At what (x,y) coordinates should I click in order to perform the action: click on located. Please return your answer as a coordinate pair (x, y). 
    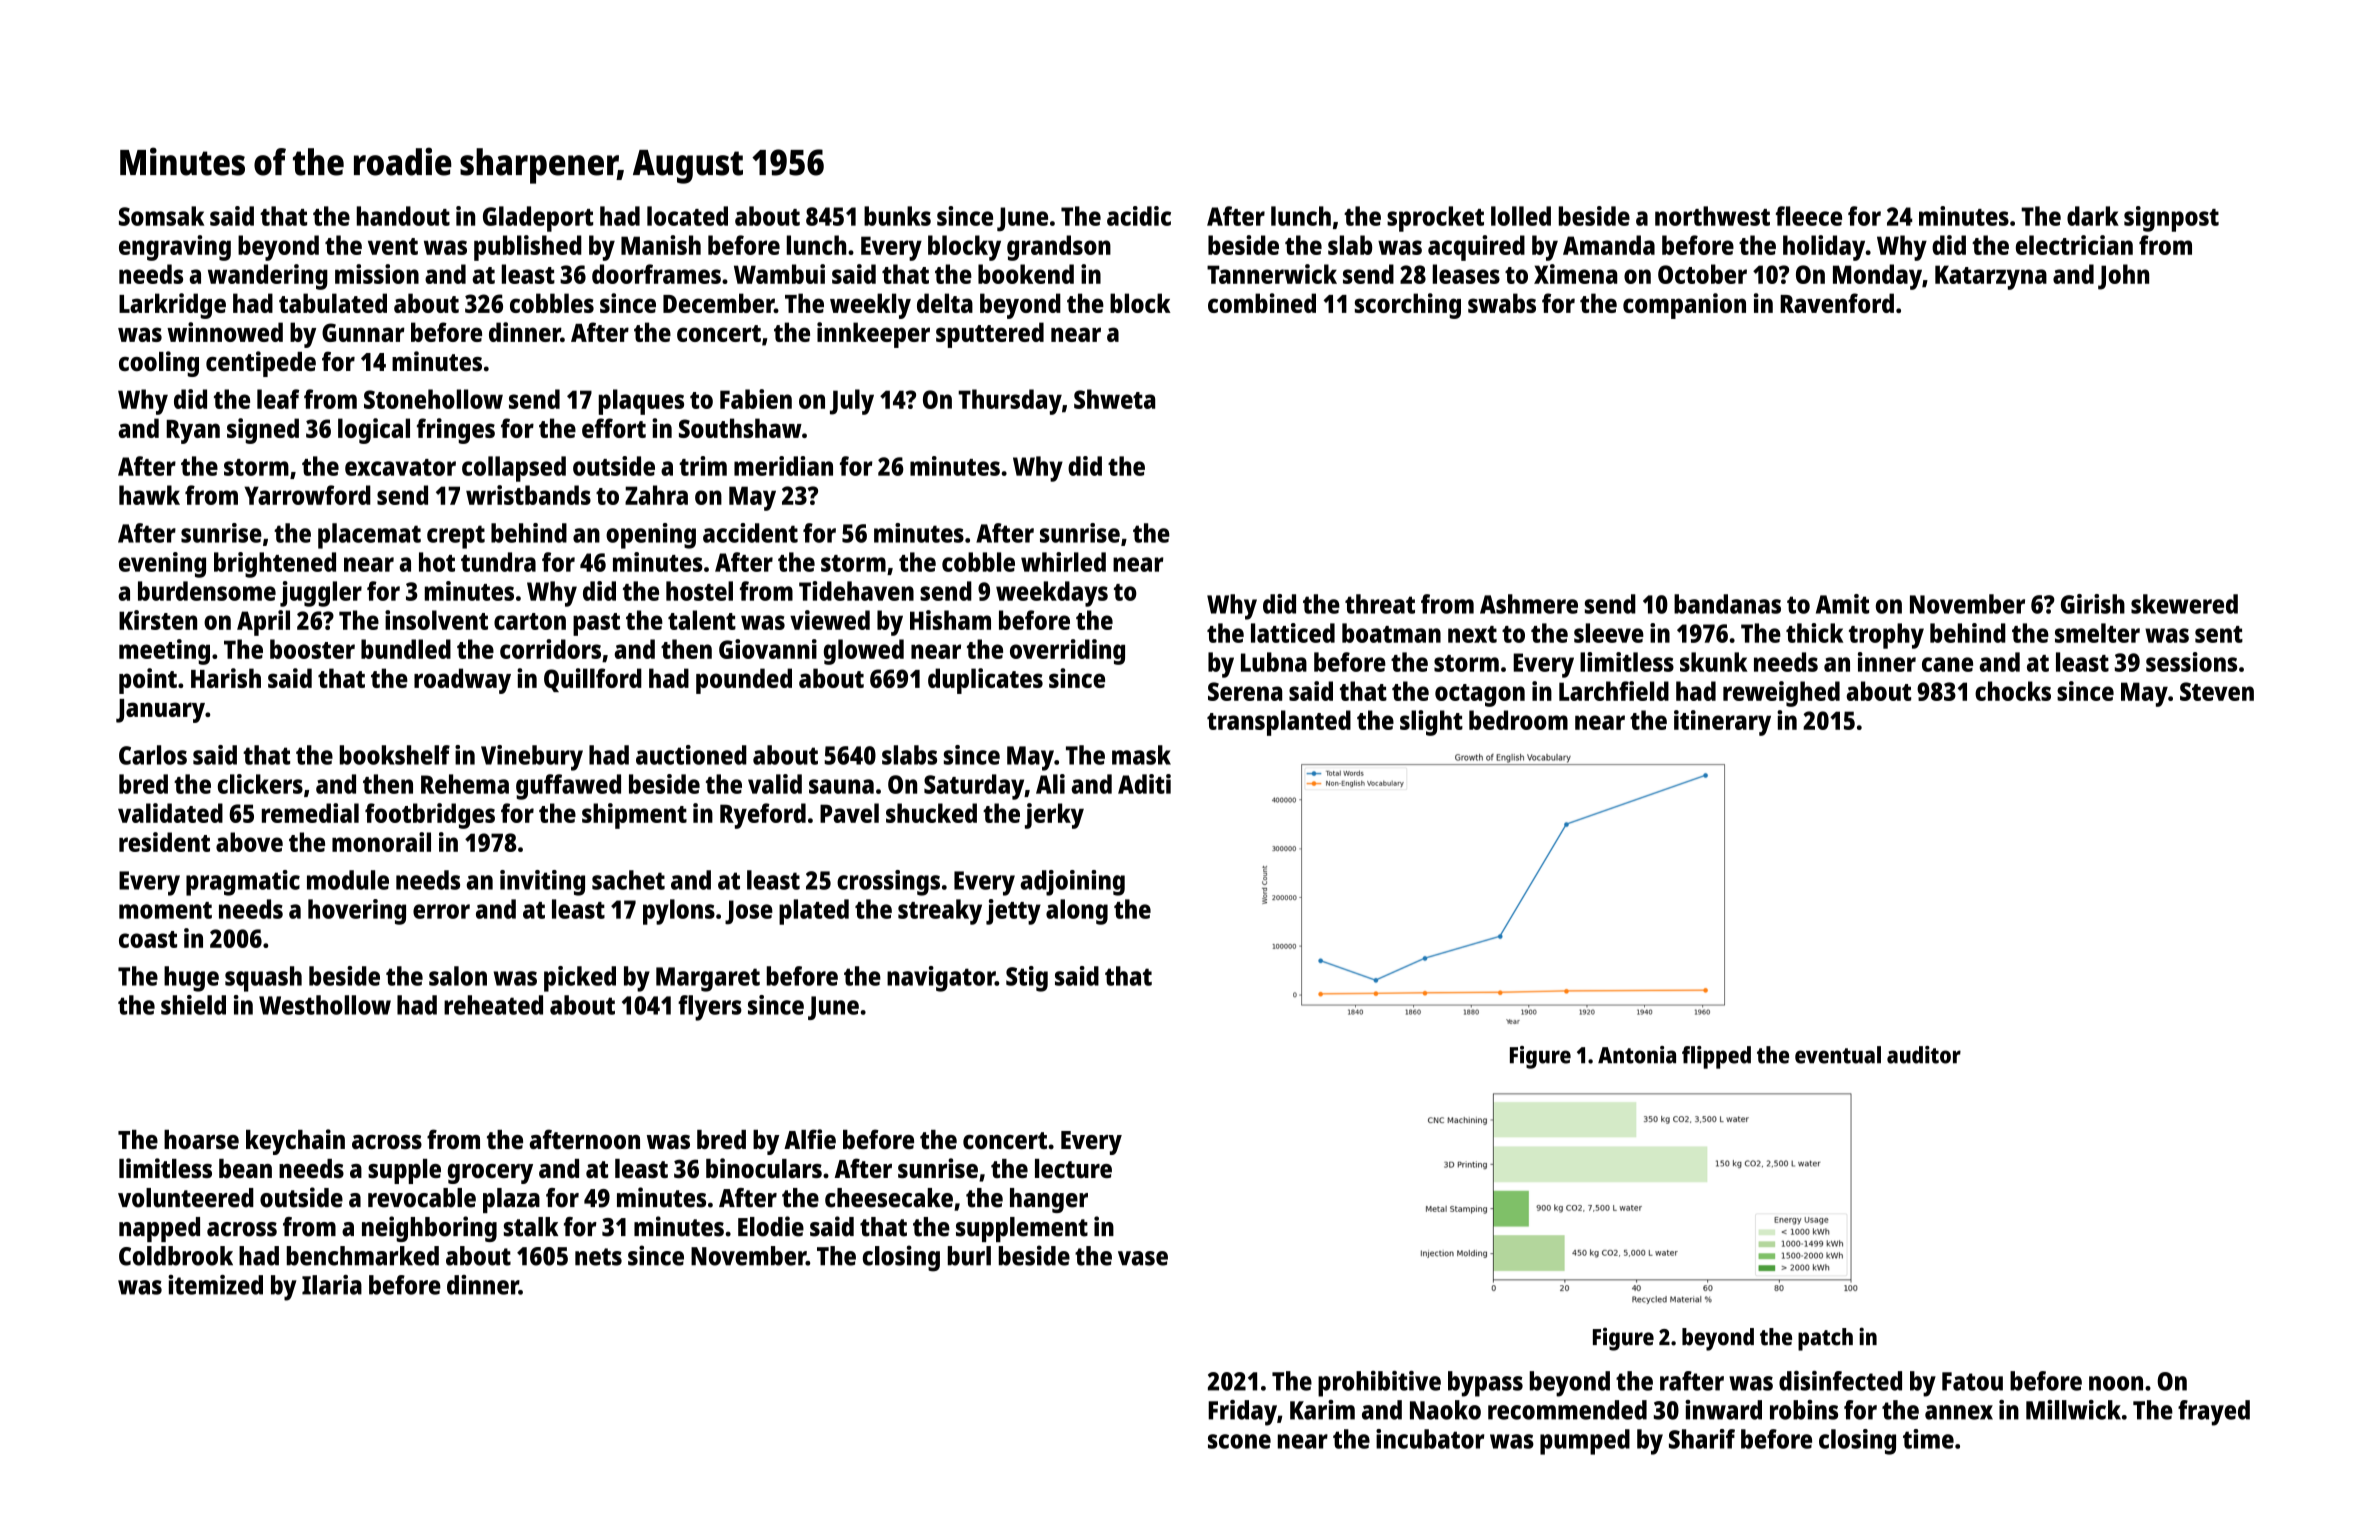
    Looking at the image, I should click on (687, 216).
